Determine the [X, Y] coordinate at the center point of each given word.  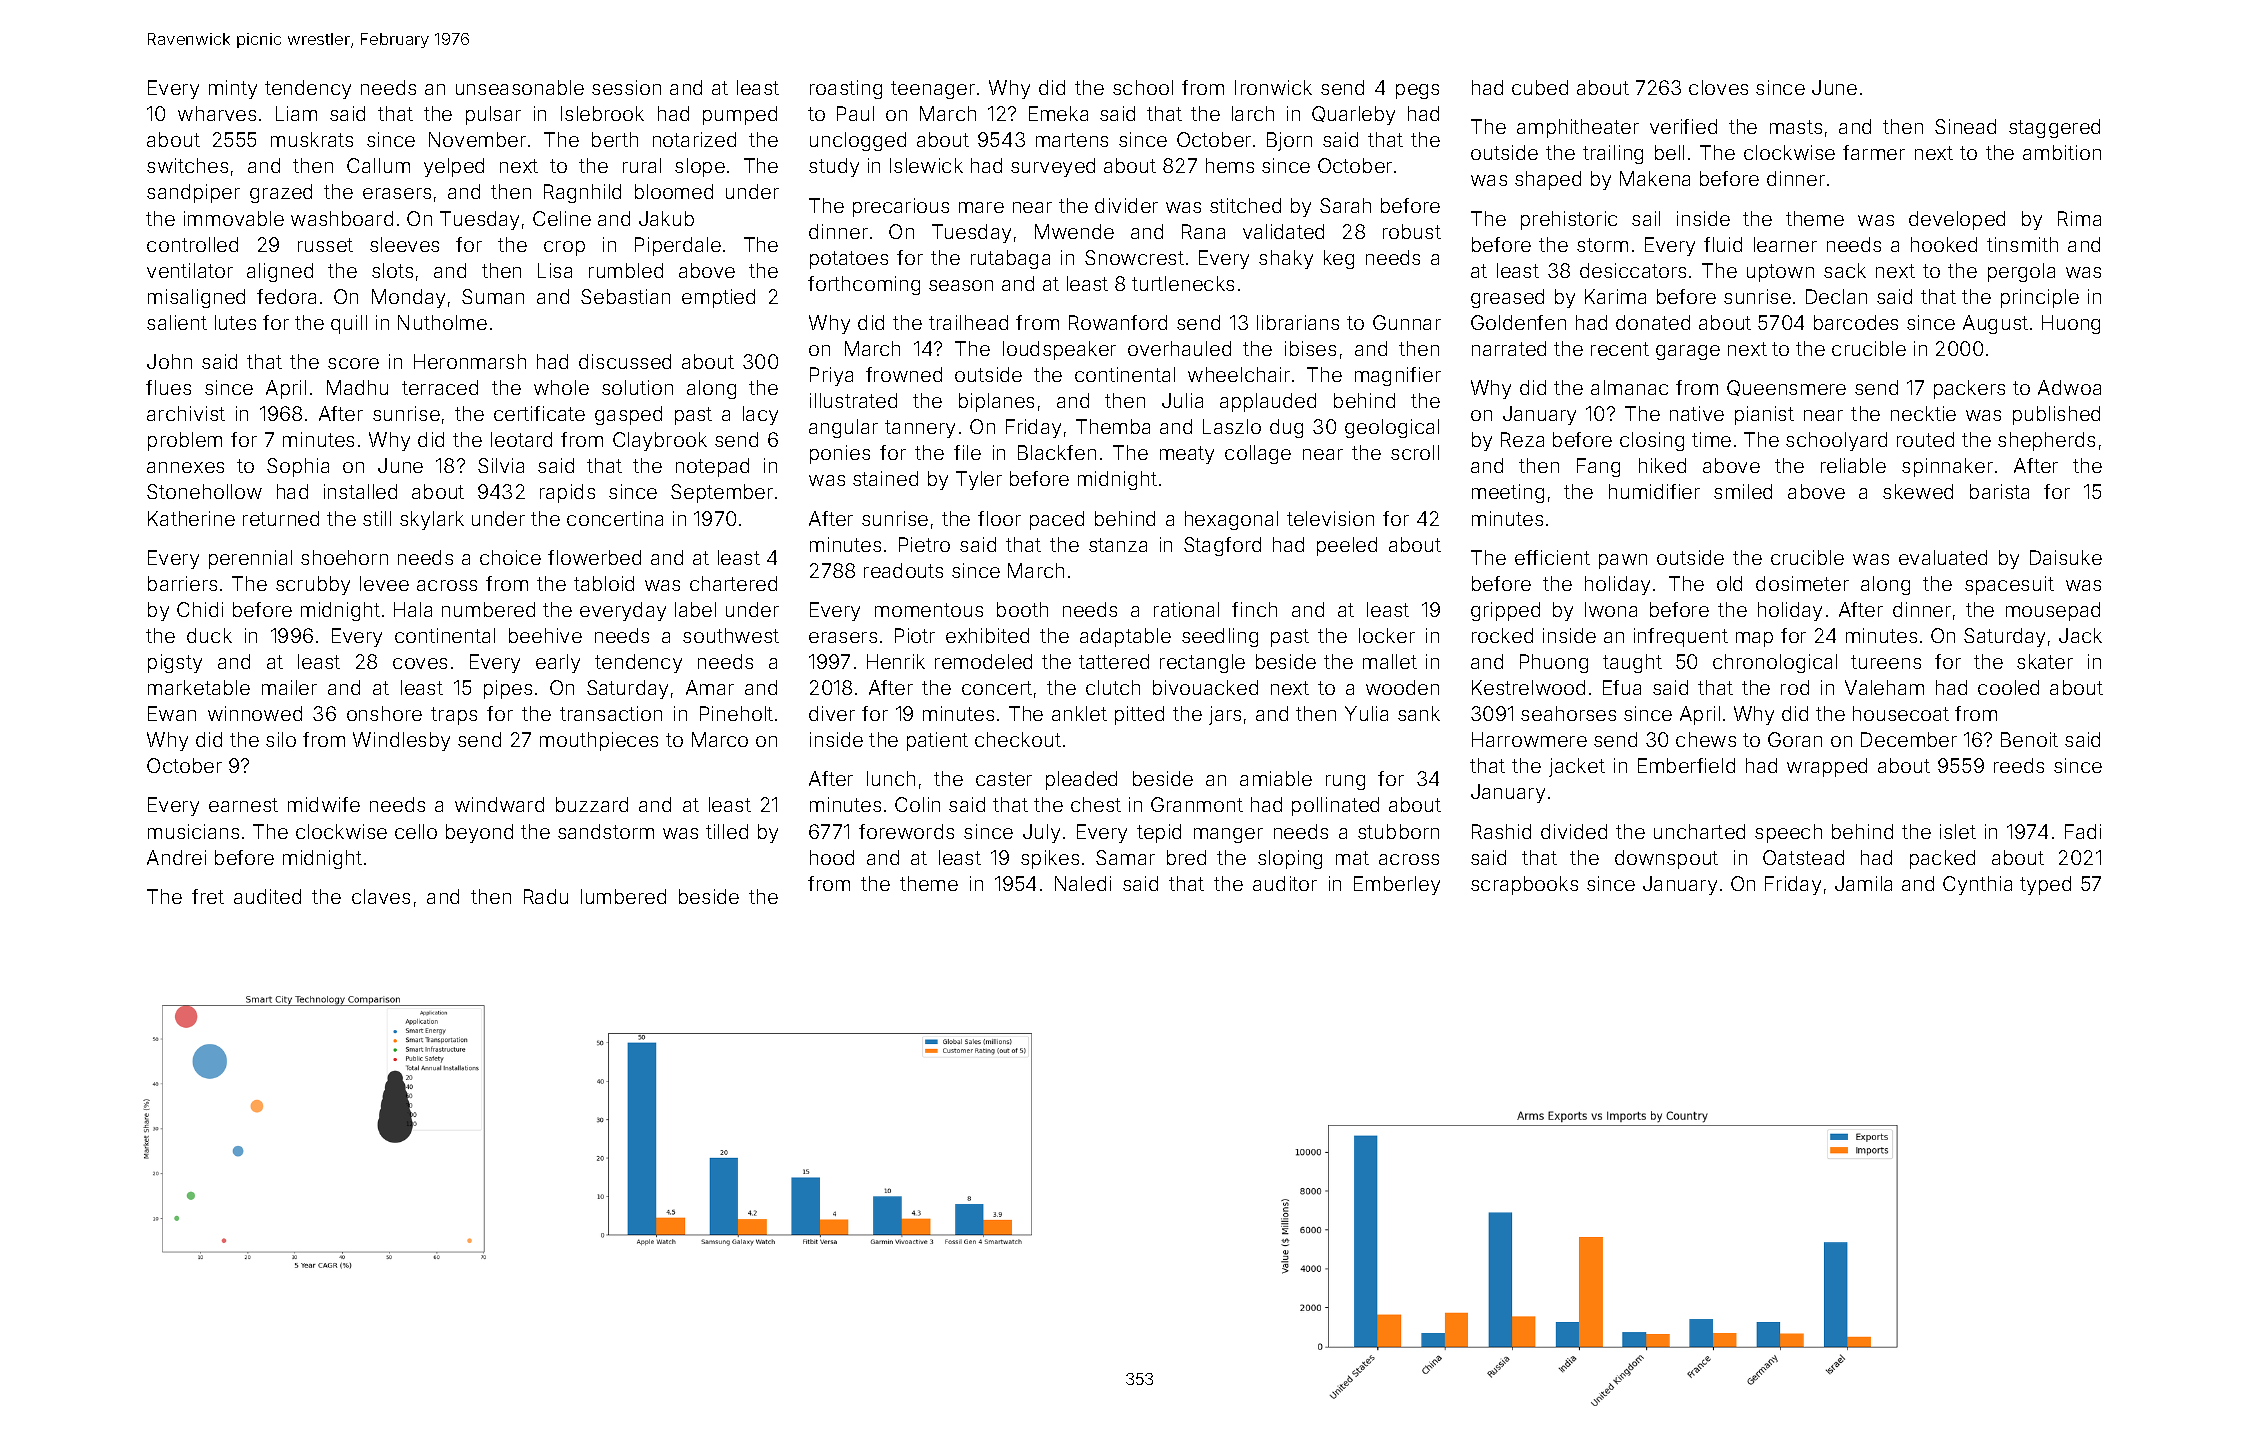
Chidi [200, 609]
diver [832, 713]
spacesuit [2009, 585]
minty [233, 89]
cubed [1540, 87]
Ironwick [1273, 87]
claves [381, 896]
